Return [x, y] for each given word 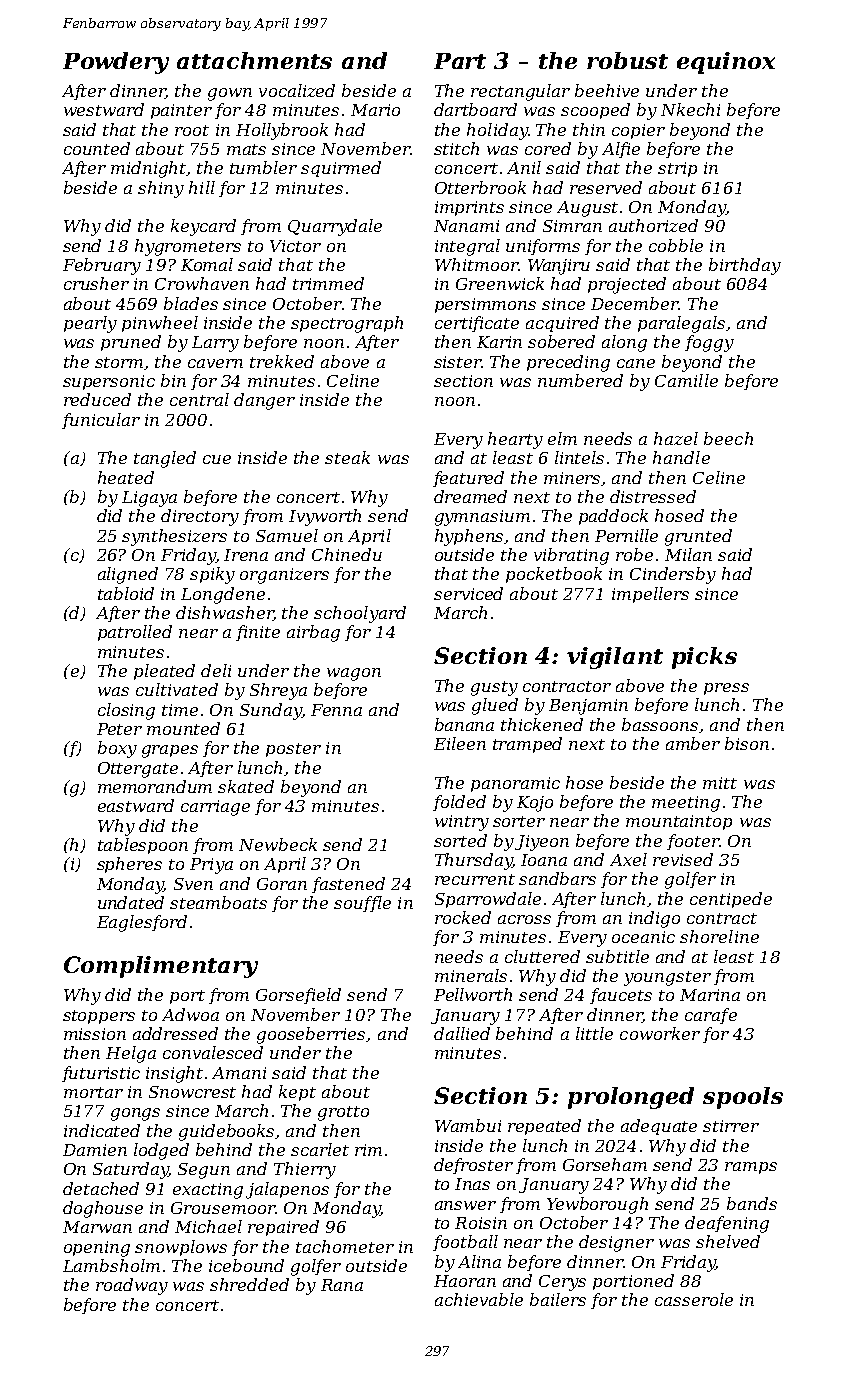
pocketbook [554, 575]
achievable [479, 1299]
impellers [650, 595]
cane [636, 363]
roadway [132, 1286]
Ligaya [149, 499]
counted [97, 148]
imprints [469, 208]
